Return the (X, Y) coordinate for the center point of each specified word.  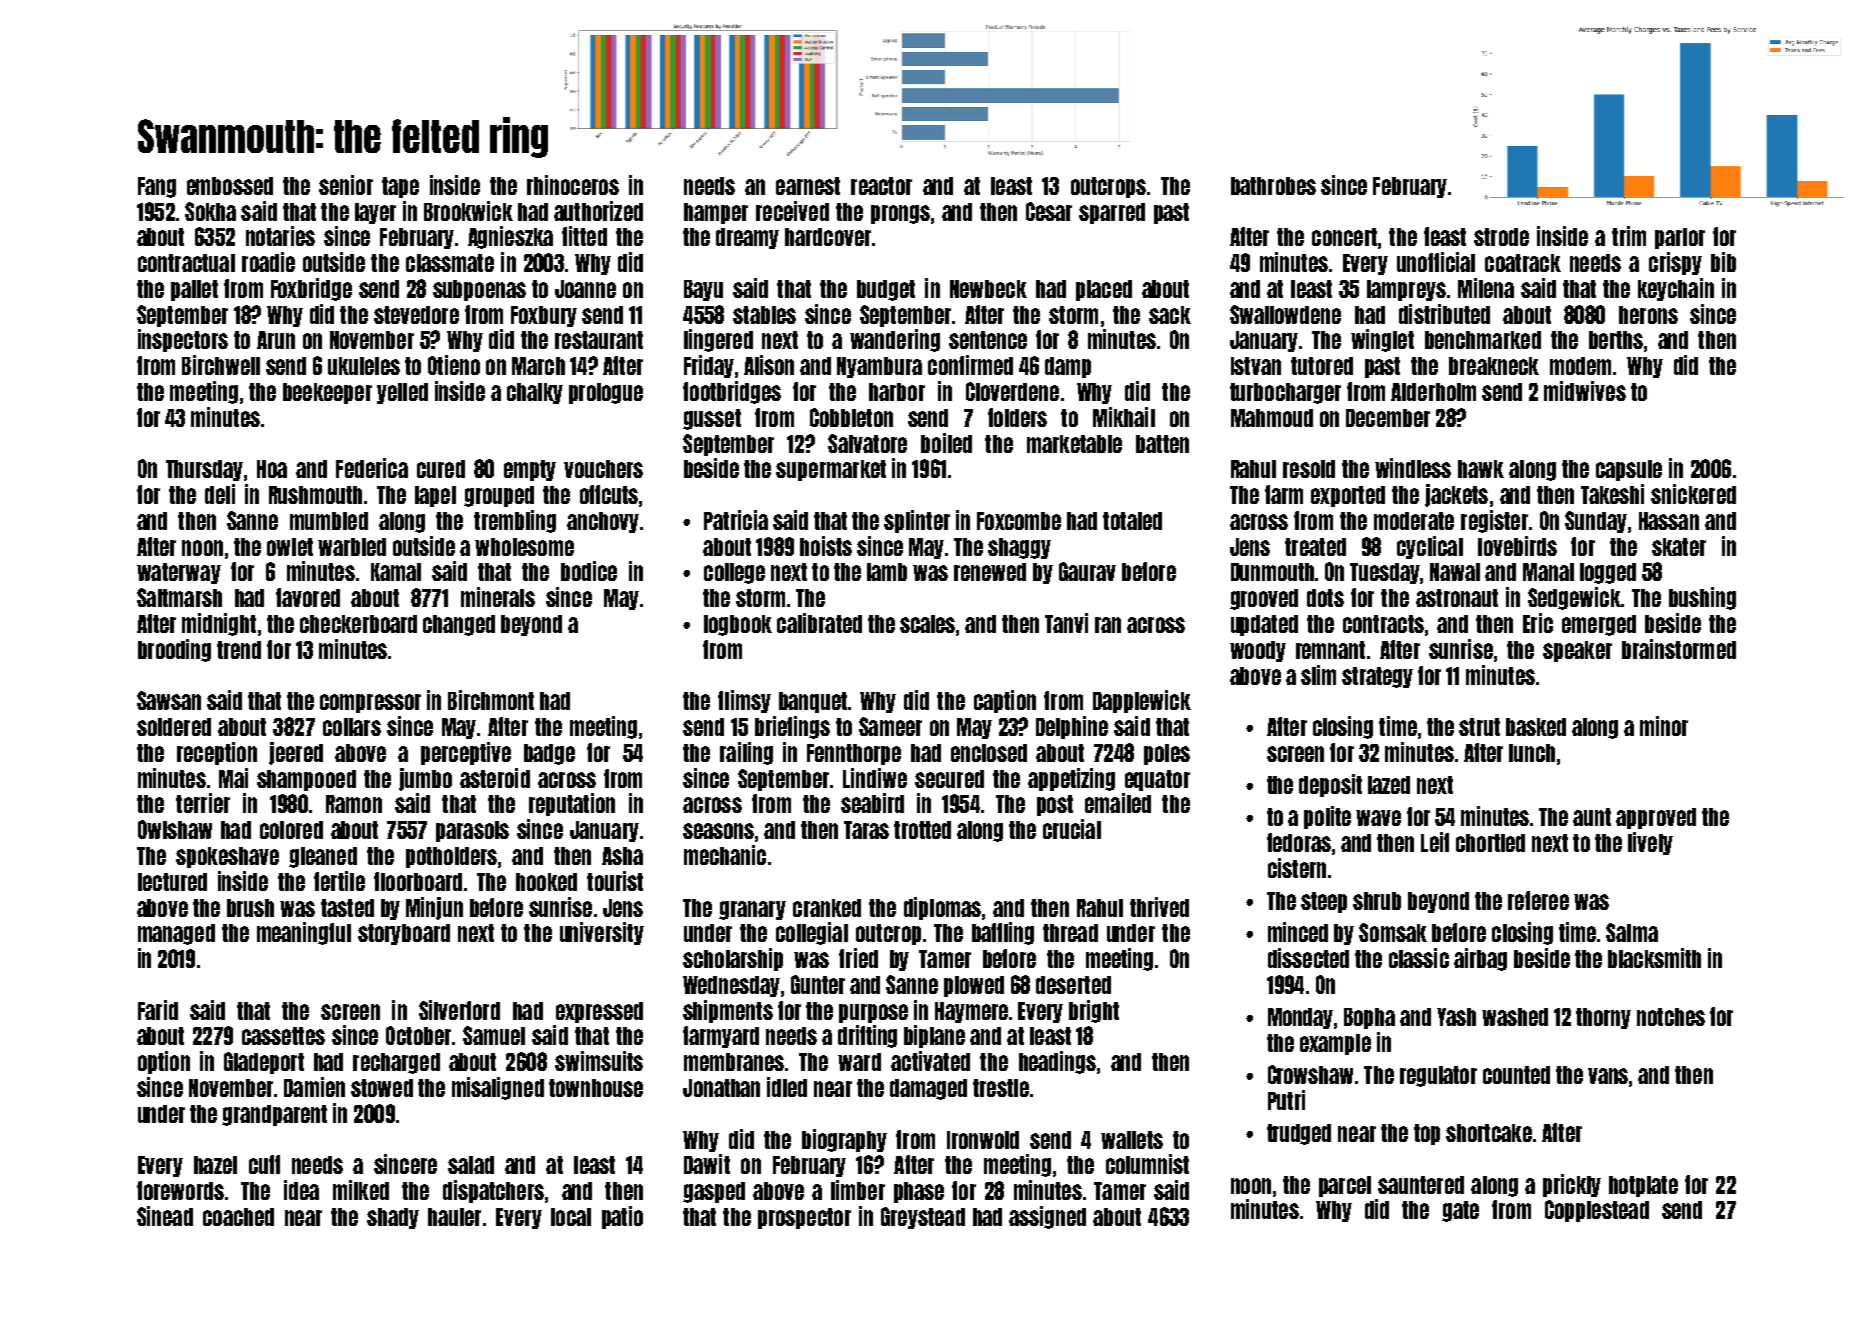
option (164, 1062)
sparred (1112, 213)
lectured (172, 882)
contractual (186, 263)
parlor (1680, 238)
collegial (812, 933)
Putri (1286, 1100)
